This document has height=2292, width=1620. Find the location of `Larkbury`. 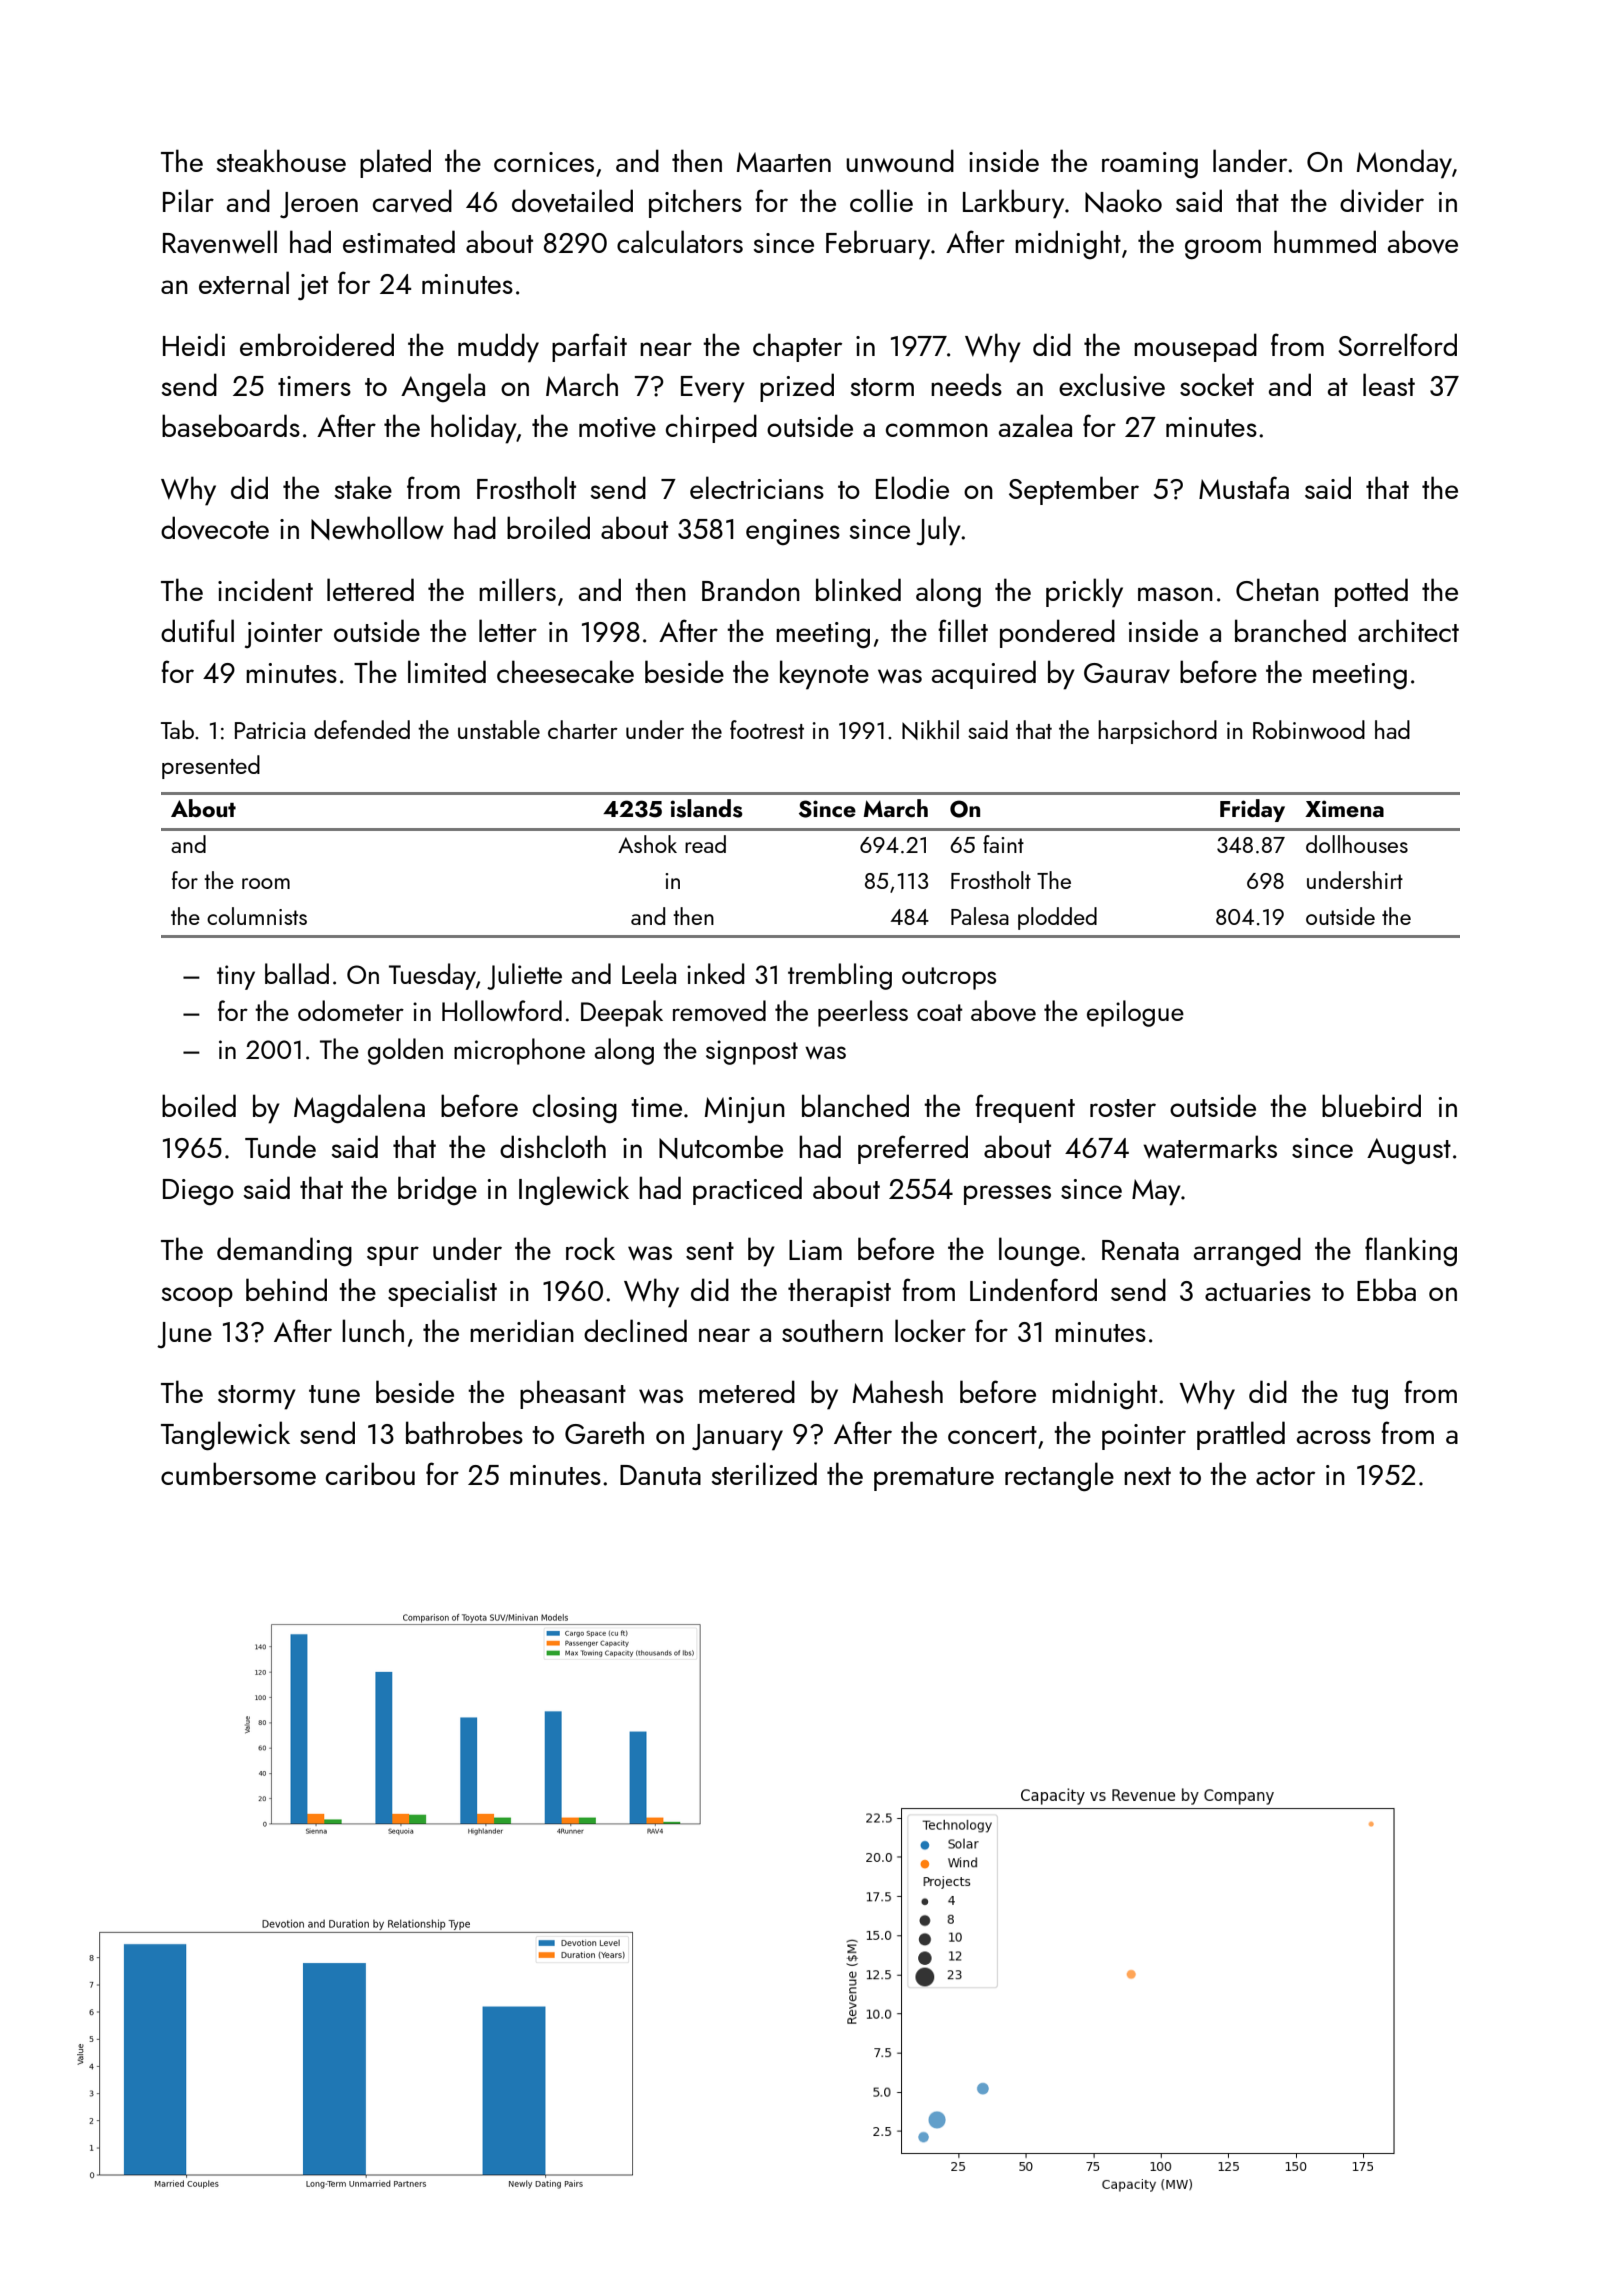

Larkbury is located at coordinates (1013, 204).
